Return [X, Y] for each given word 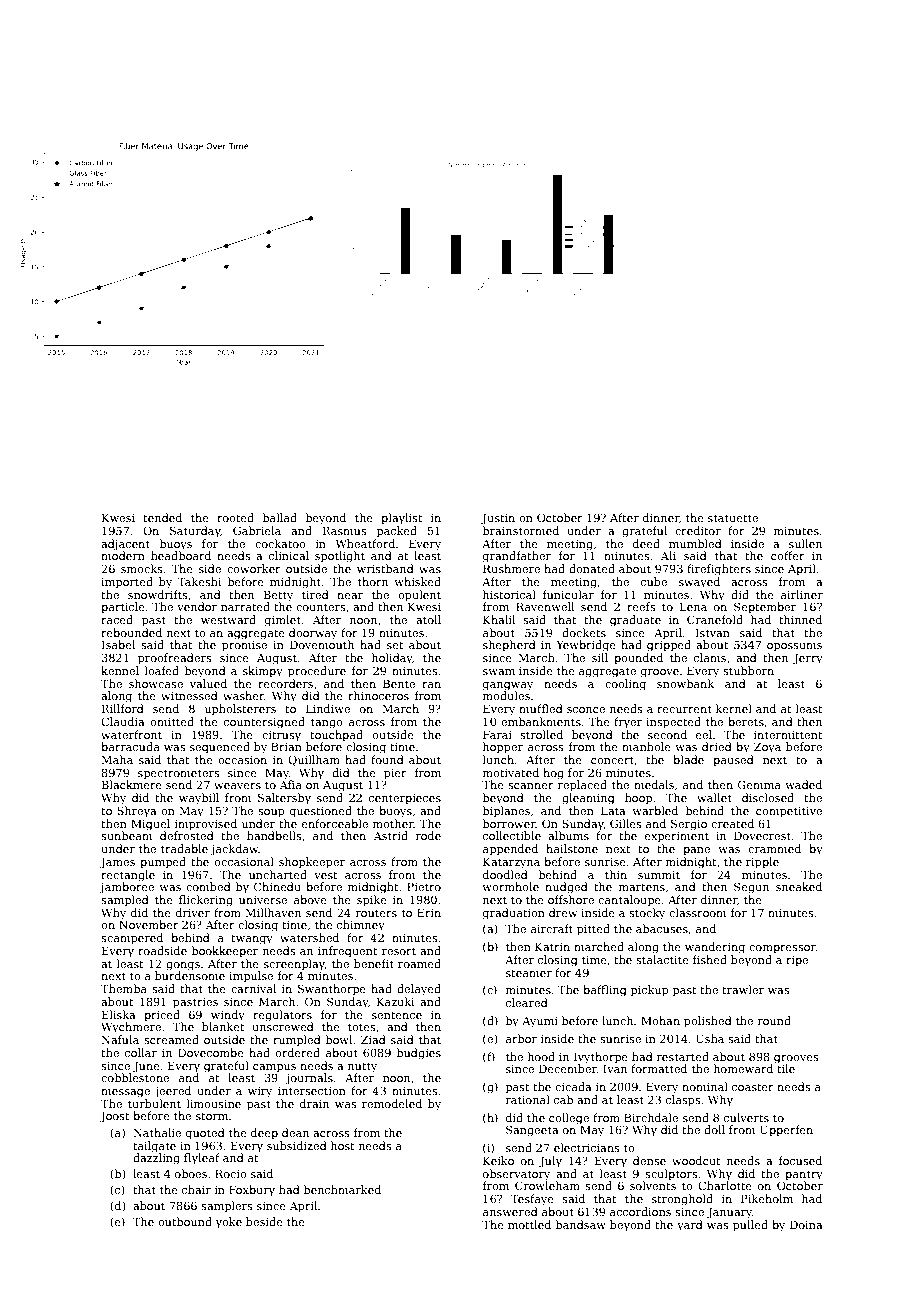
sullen [805, 543]
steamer [529, 973]
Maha [117, 759]
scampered [132, 939]
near [350, 596]
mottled [529, 1224]
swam [499, 672]
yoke [229, 1223]
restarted [683, 1056]
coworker [254, 568]
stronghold [682, 1200]
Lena [693, 606]
